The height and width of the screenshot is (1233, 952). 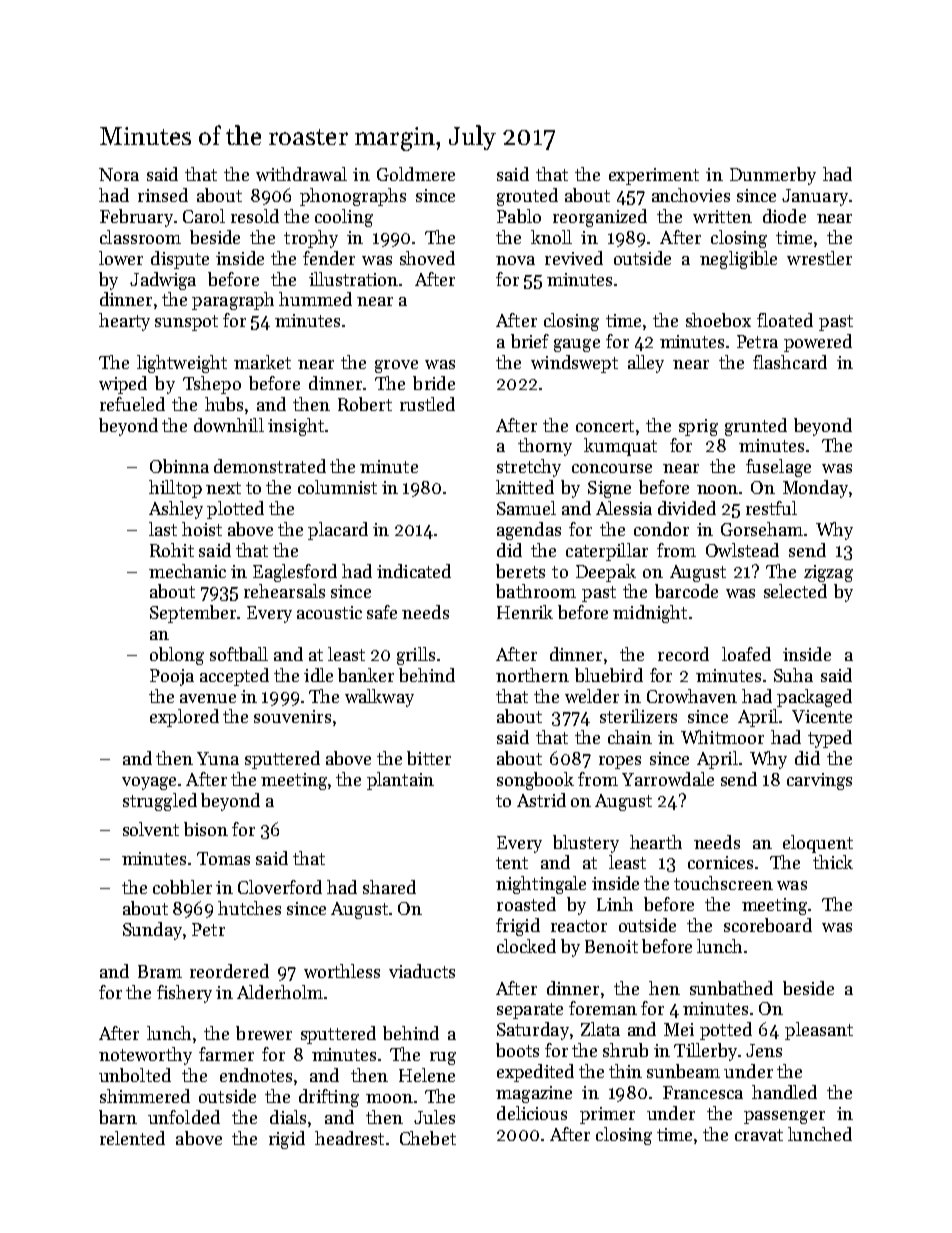 I want to click on hilltop, so click(x=175, y=489).
